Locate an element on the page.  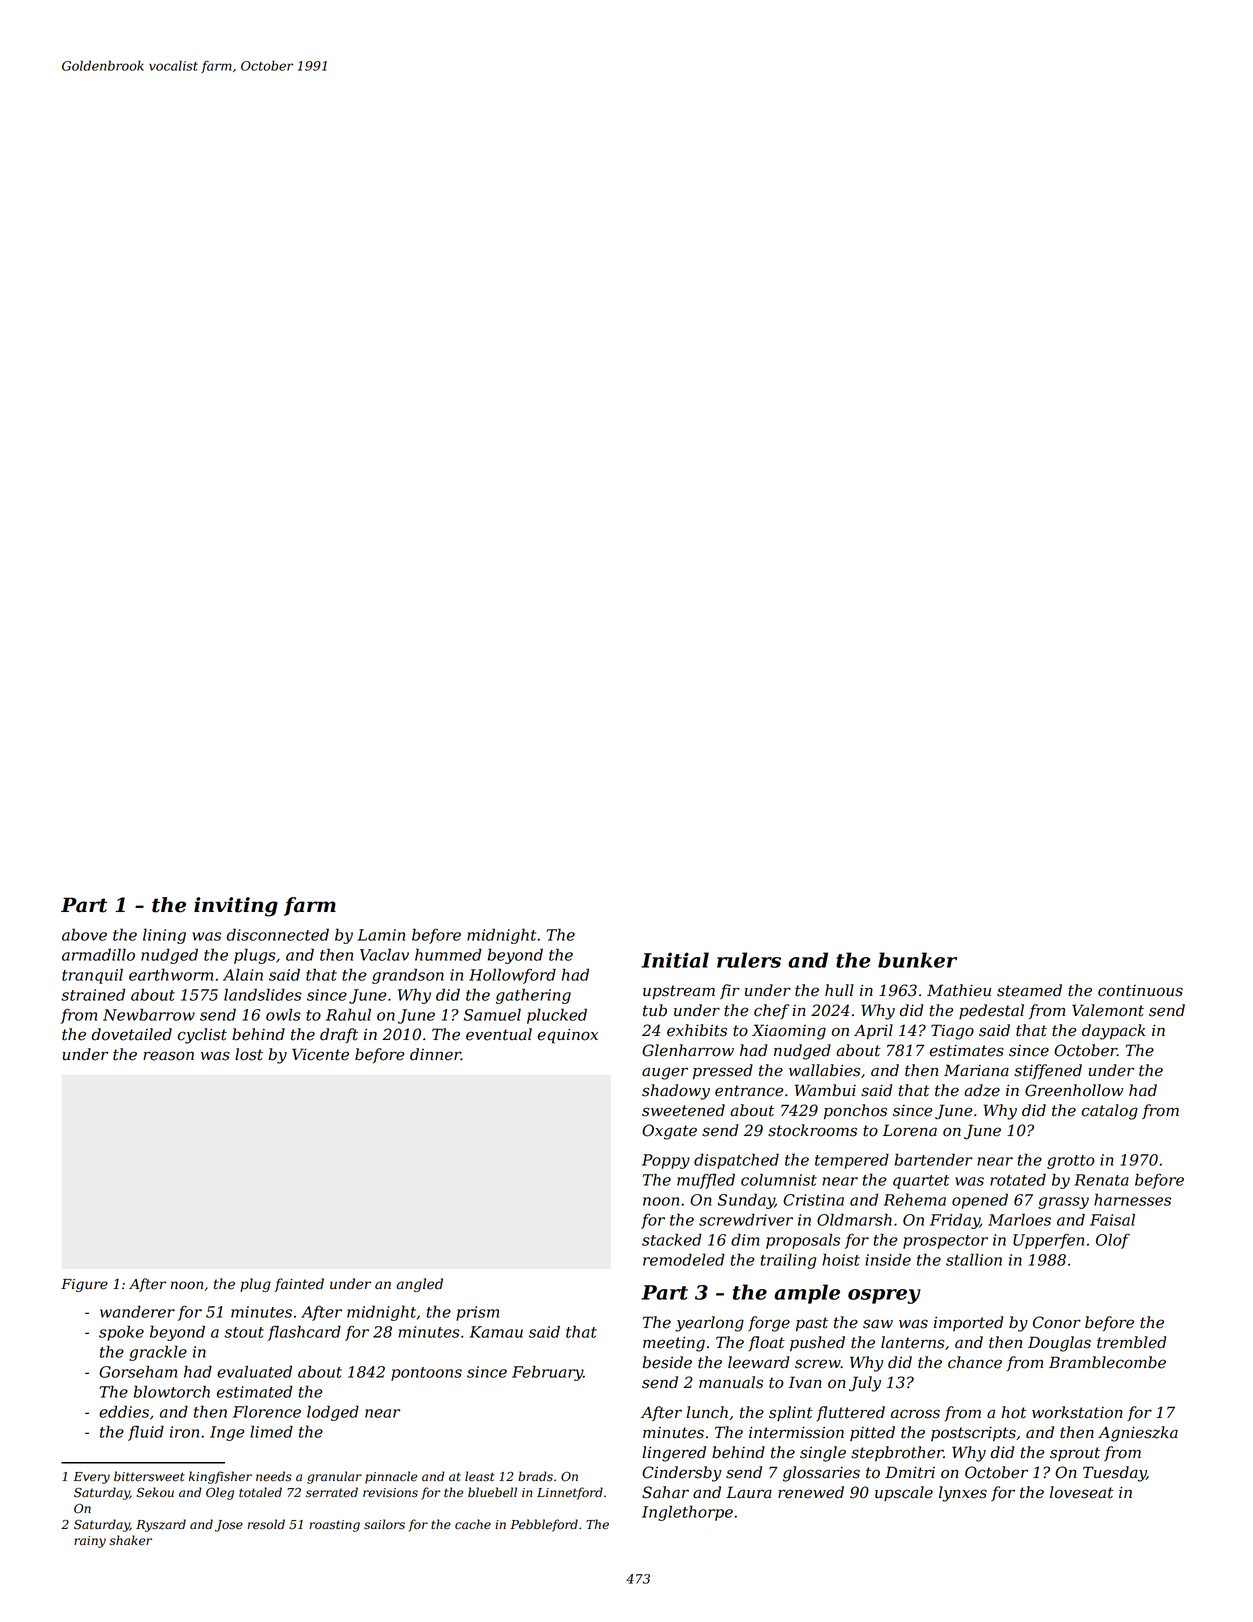
Figure is located at coordinates (84, 1285).
